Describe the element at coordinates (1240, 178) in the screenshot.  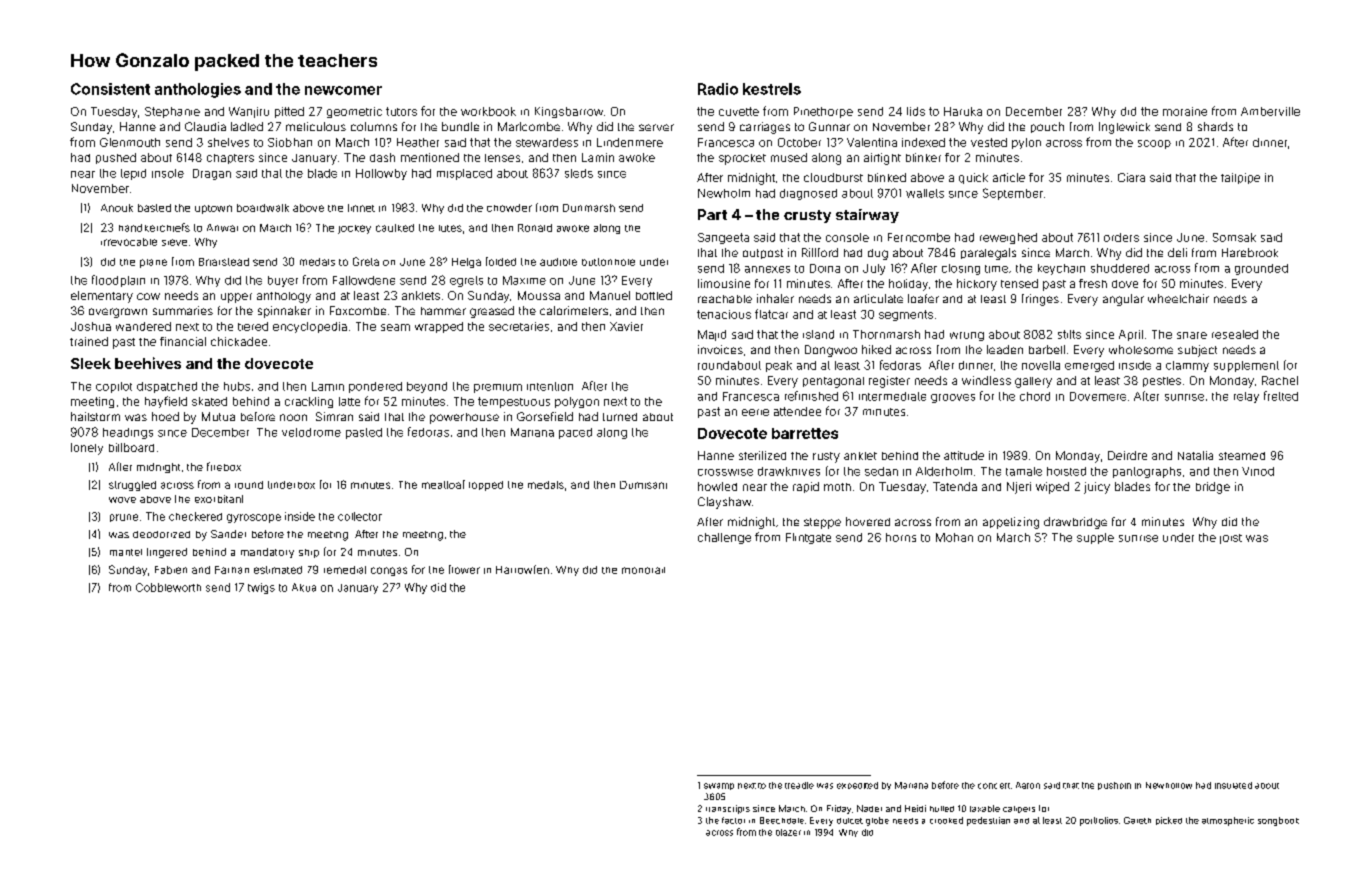
I see `tailpipe` at that location.
